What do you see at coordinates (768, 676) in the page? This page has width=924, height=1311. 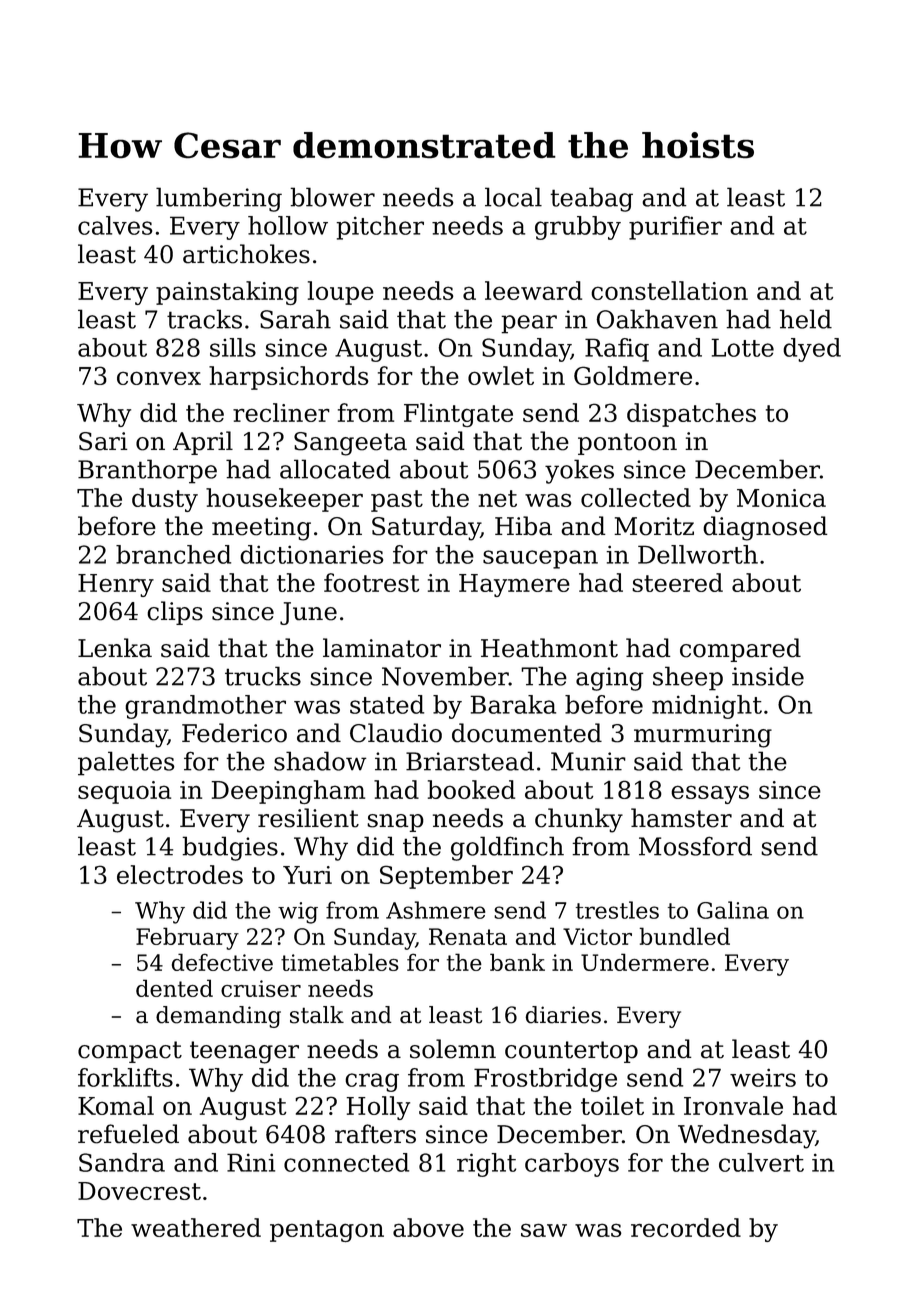 I see `inside` at bounding box center [768, 676].
